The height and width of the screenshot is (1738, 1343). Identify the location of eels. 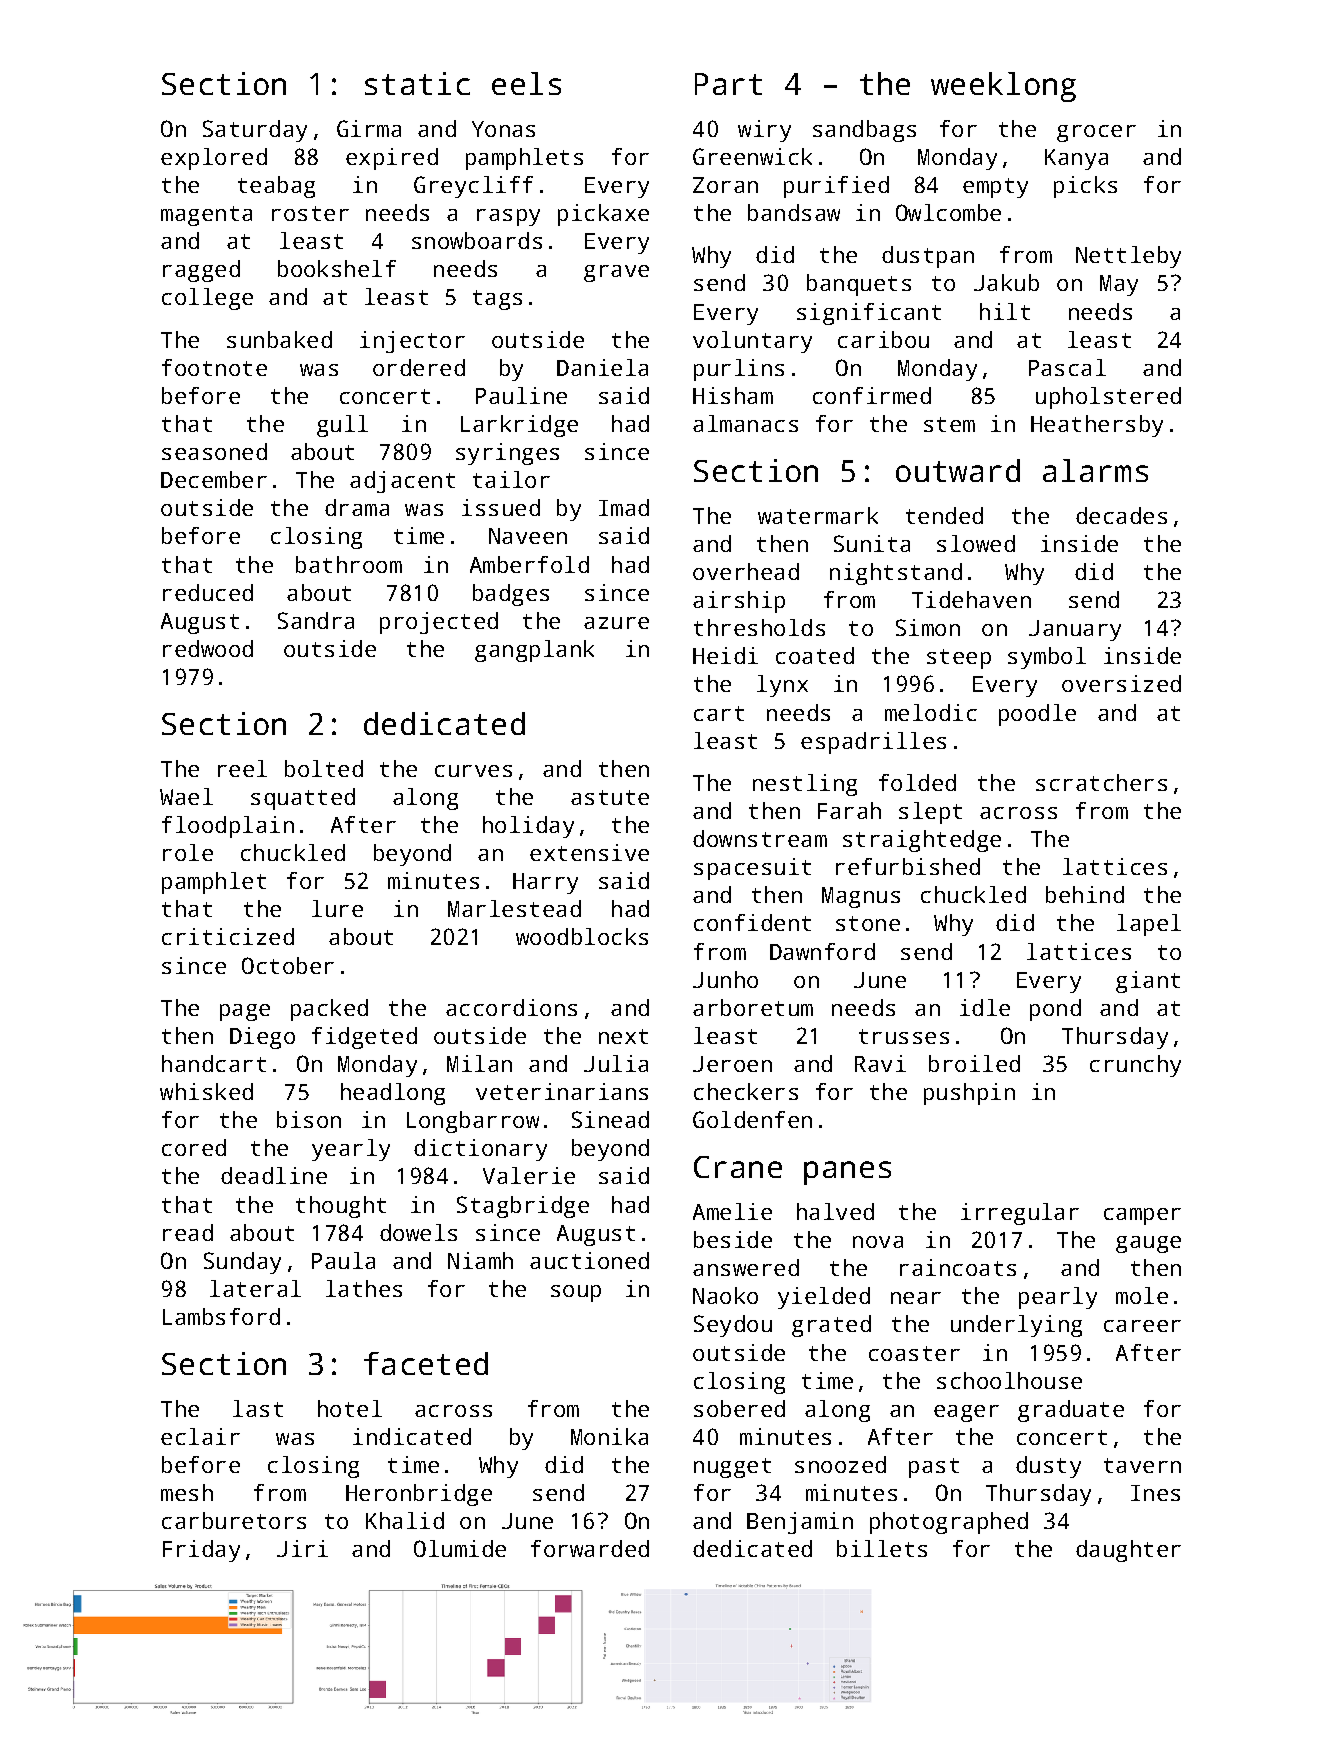
(526, 83).
